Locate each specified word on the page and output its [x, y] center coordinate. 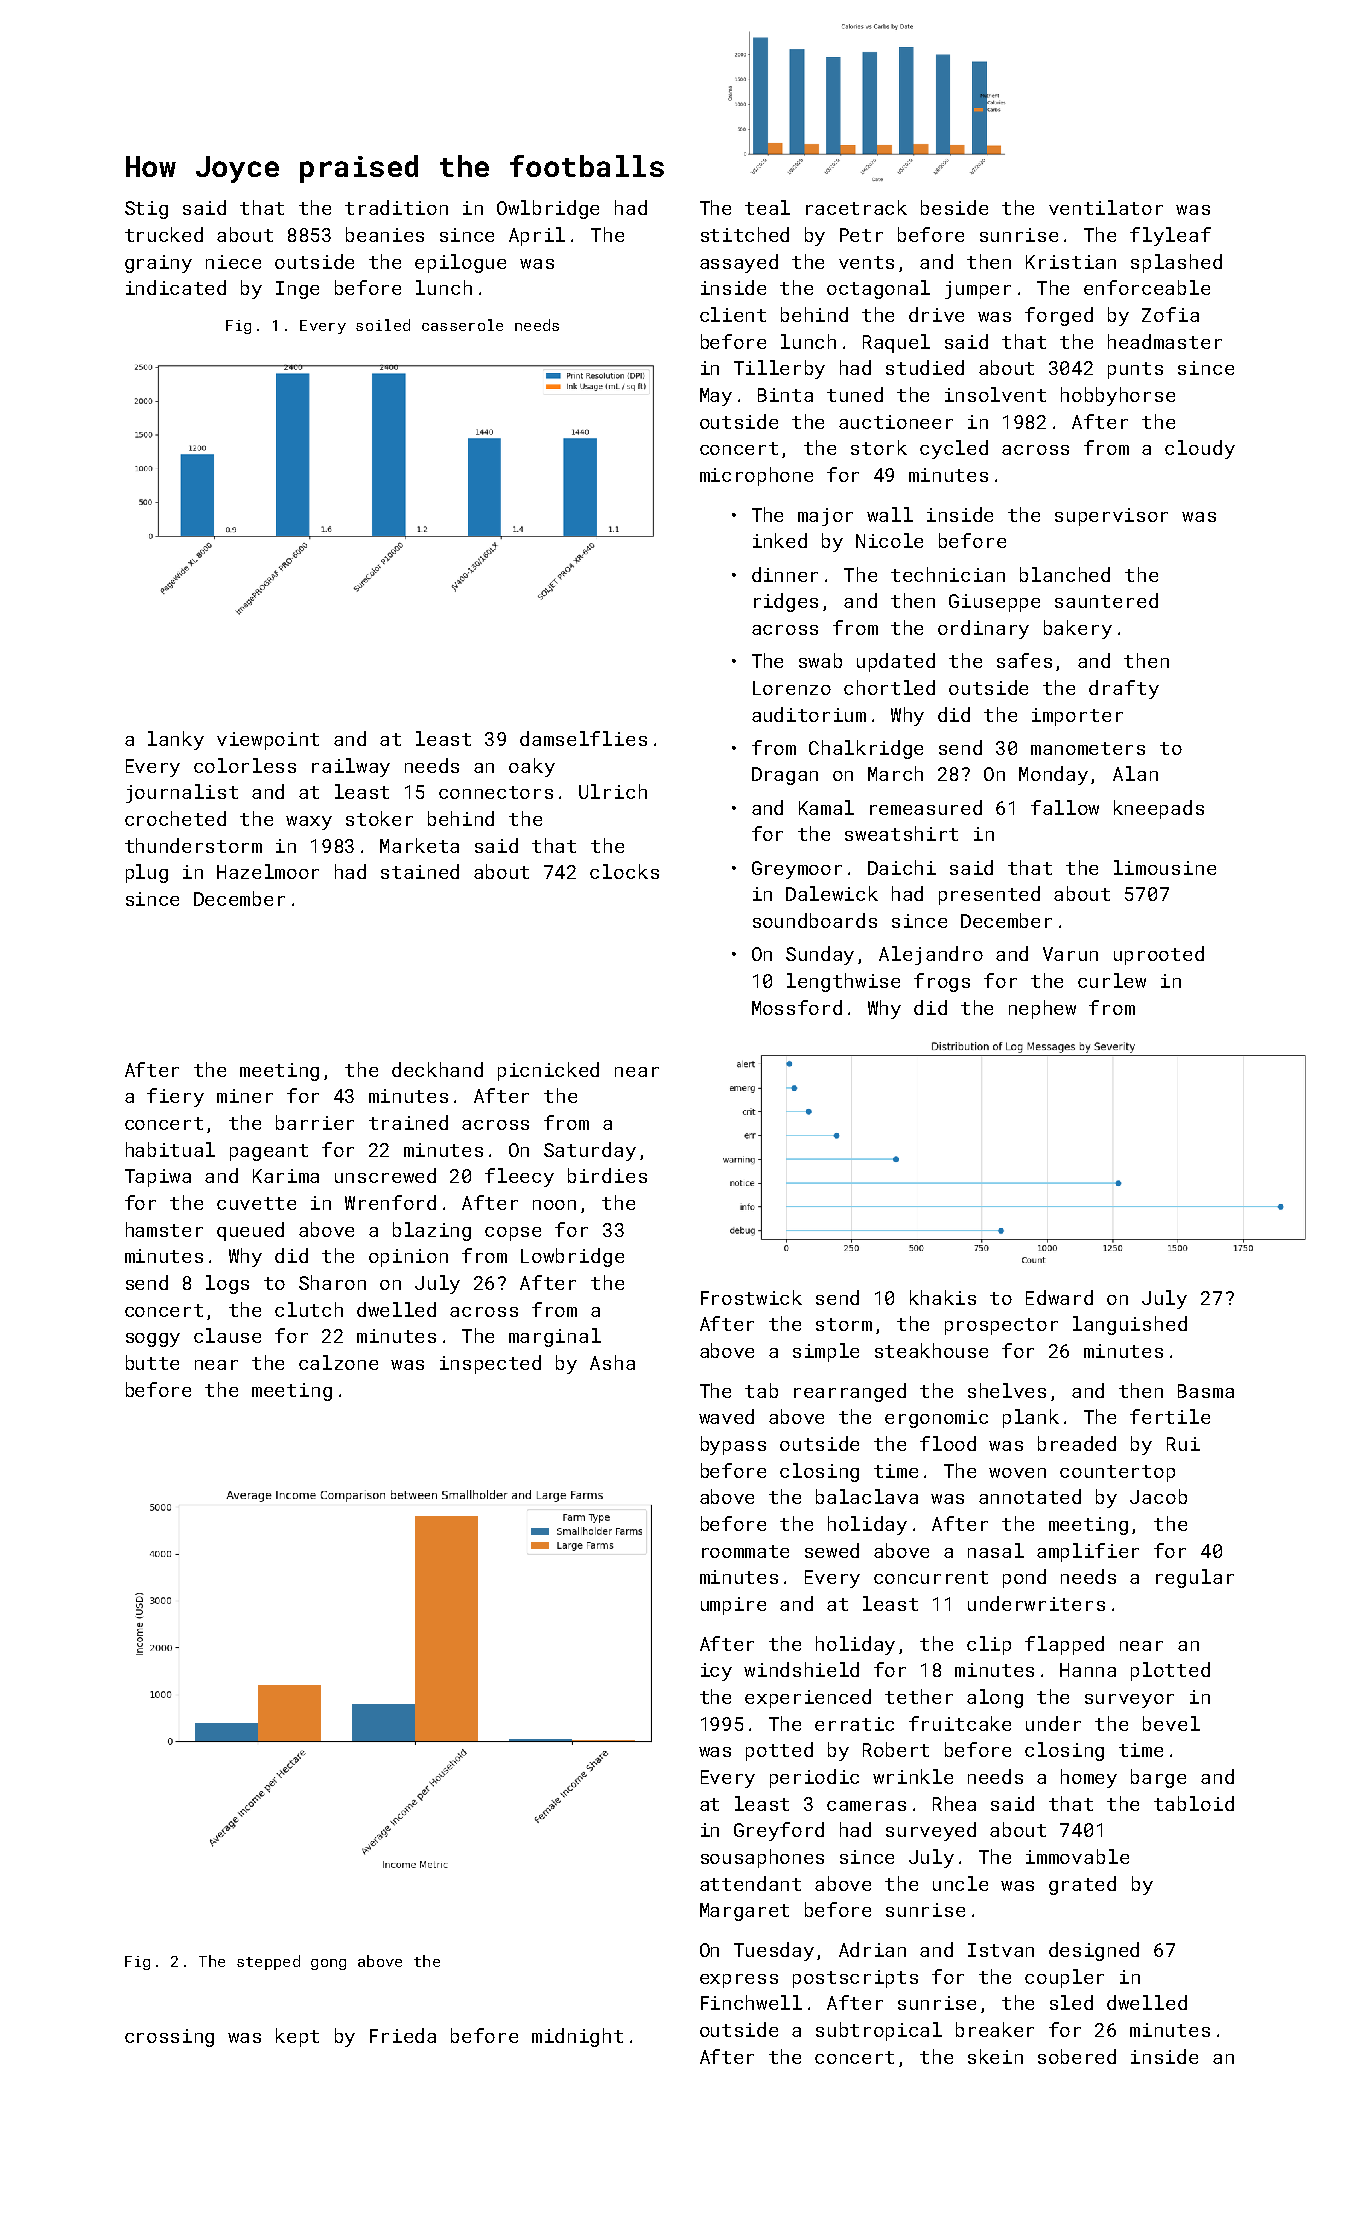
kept [297, 2037]
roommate [745, 1551]
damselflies [583, 738]
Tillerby [779, 369]
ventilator [1106, 207]
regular [1195, 1578]
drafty [1124, 689]
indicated [176, 287]
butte [152, 1362]
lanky [176, 740]
